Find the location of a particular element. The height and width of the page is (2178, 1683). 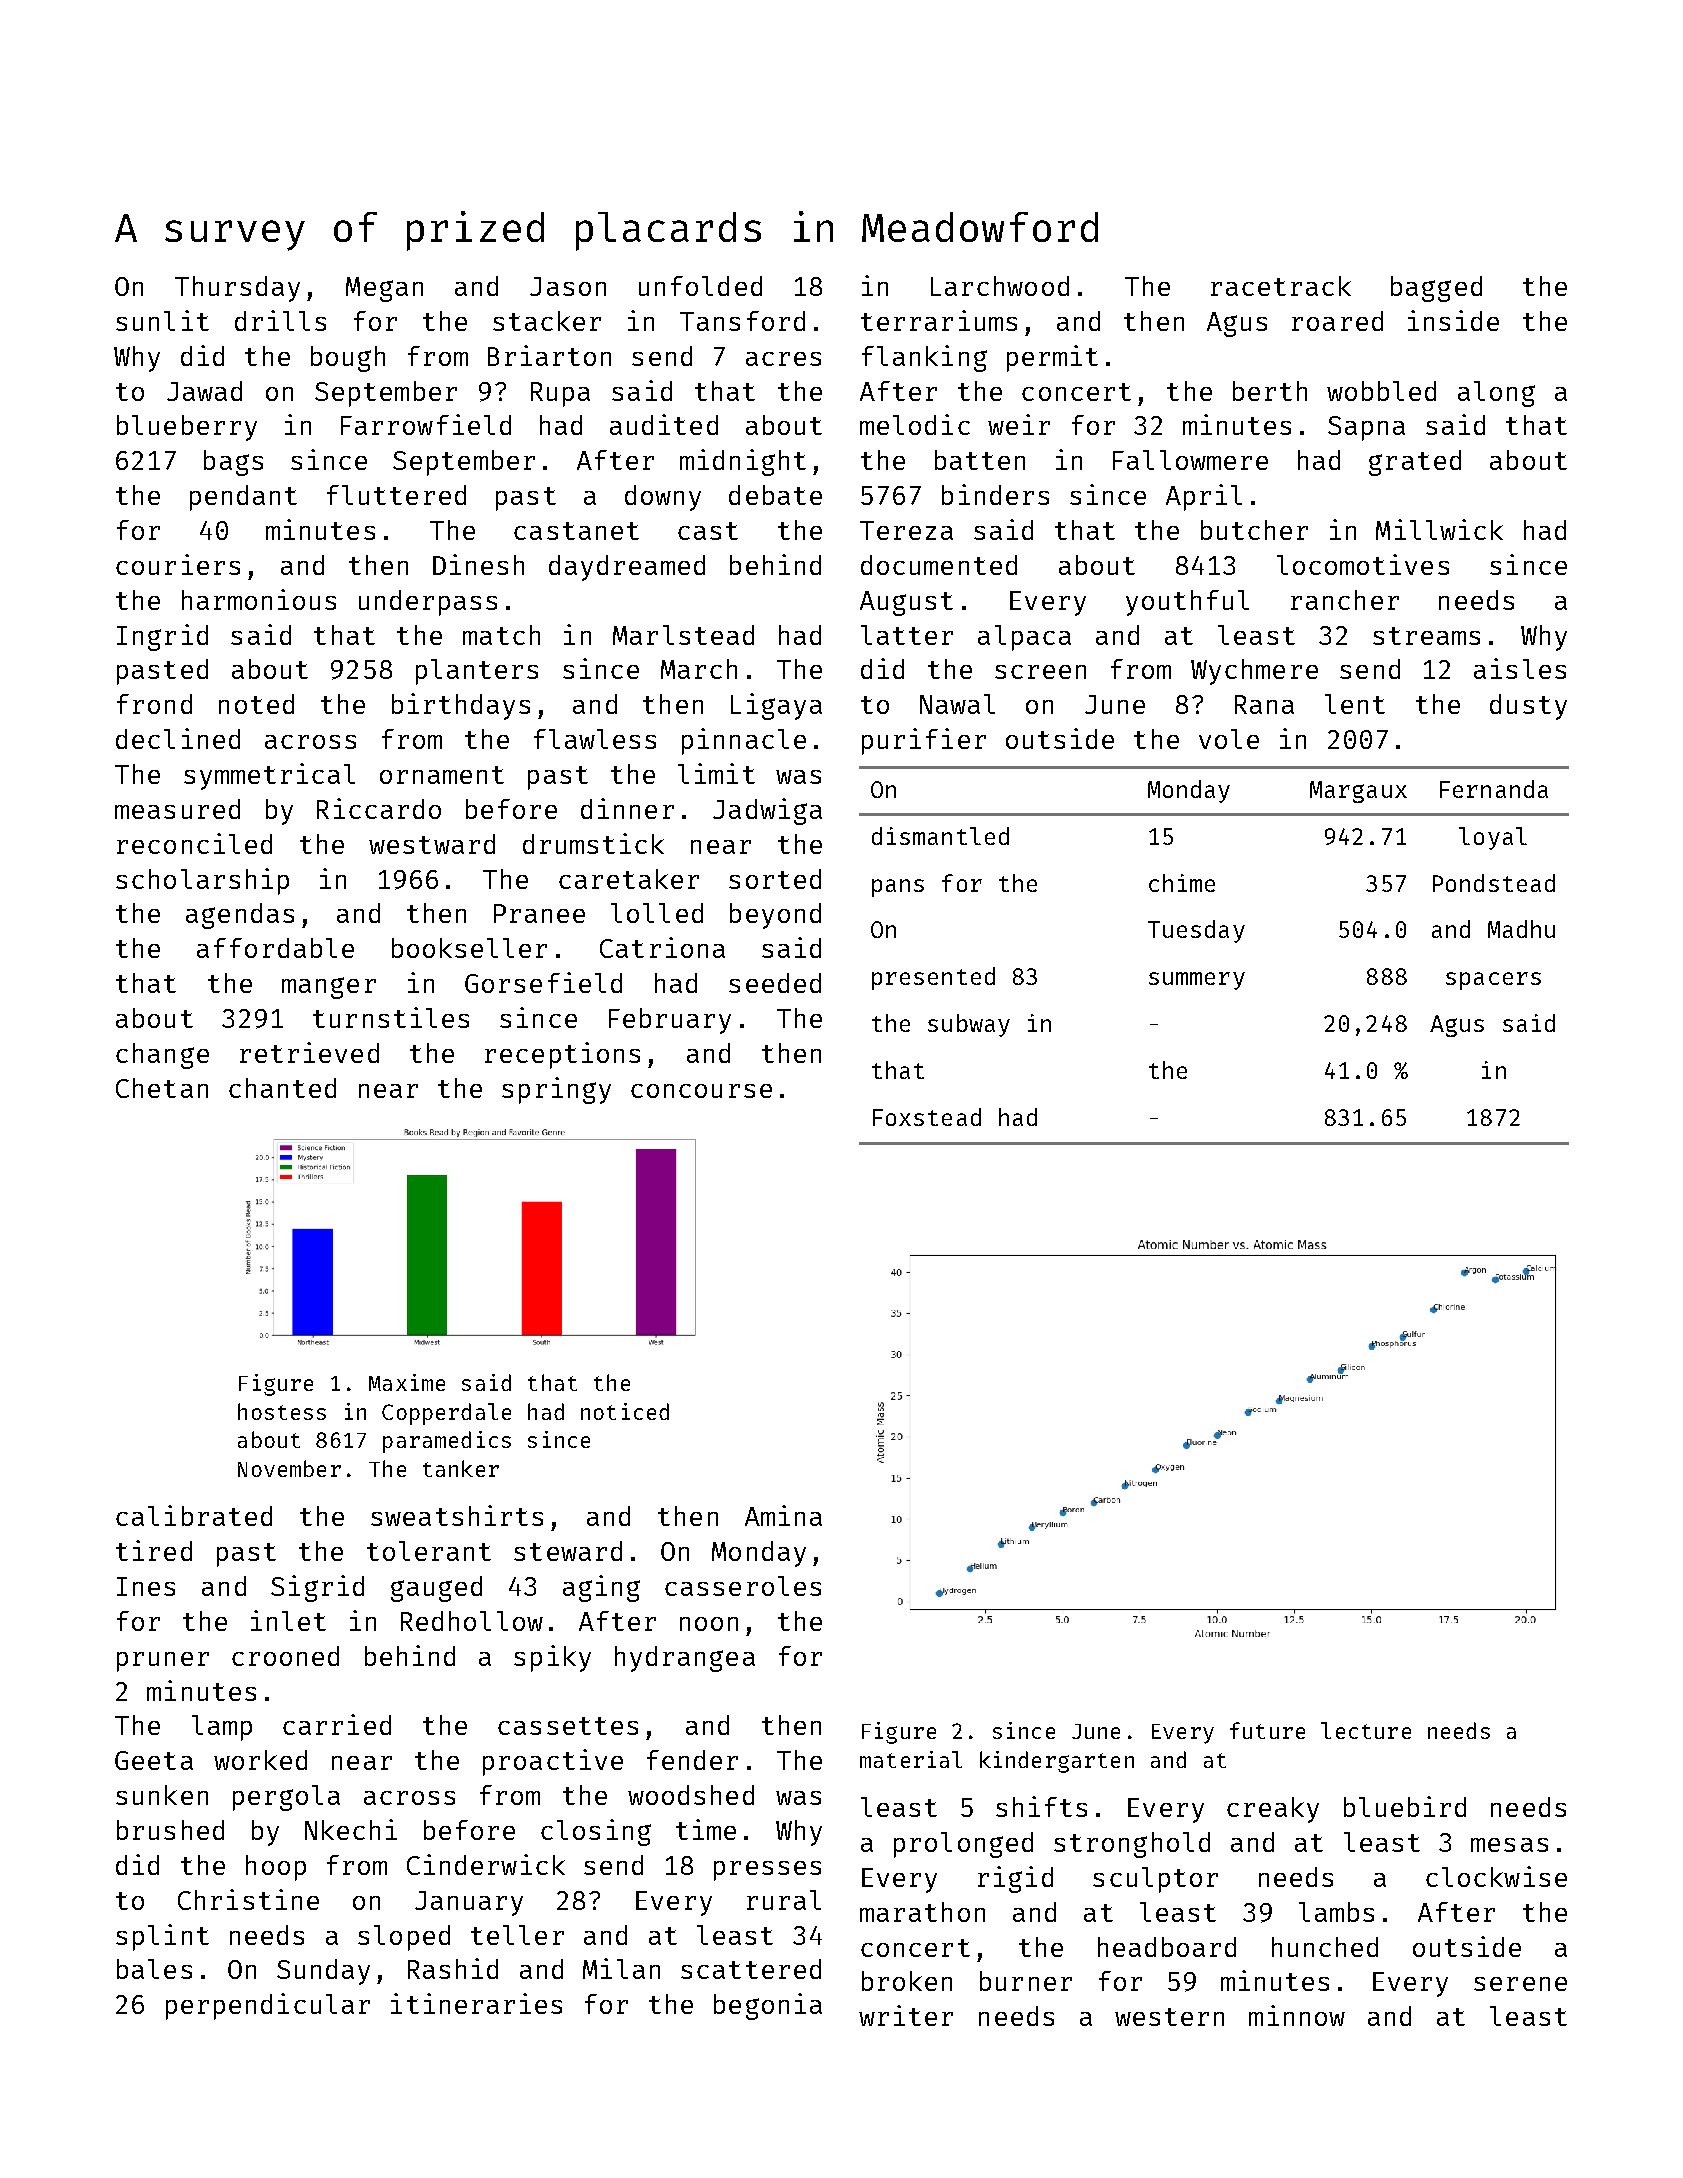

Jason is located at coordinates (568, 286).
